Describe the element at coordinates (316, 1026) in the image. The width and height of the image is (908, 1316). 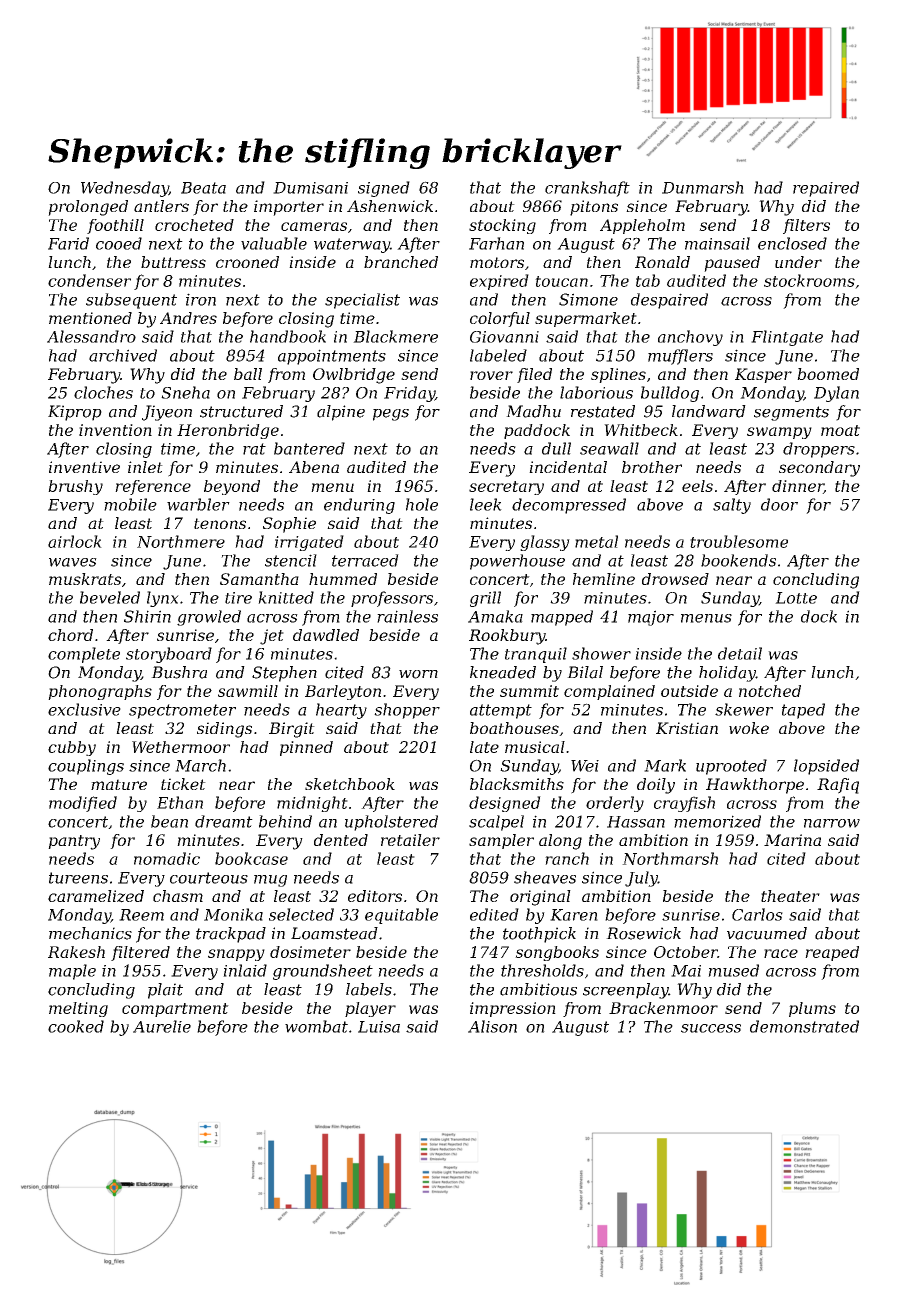
I see `wombat` at that location.
